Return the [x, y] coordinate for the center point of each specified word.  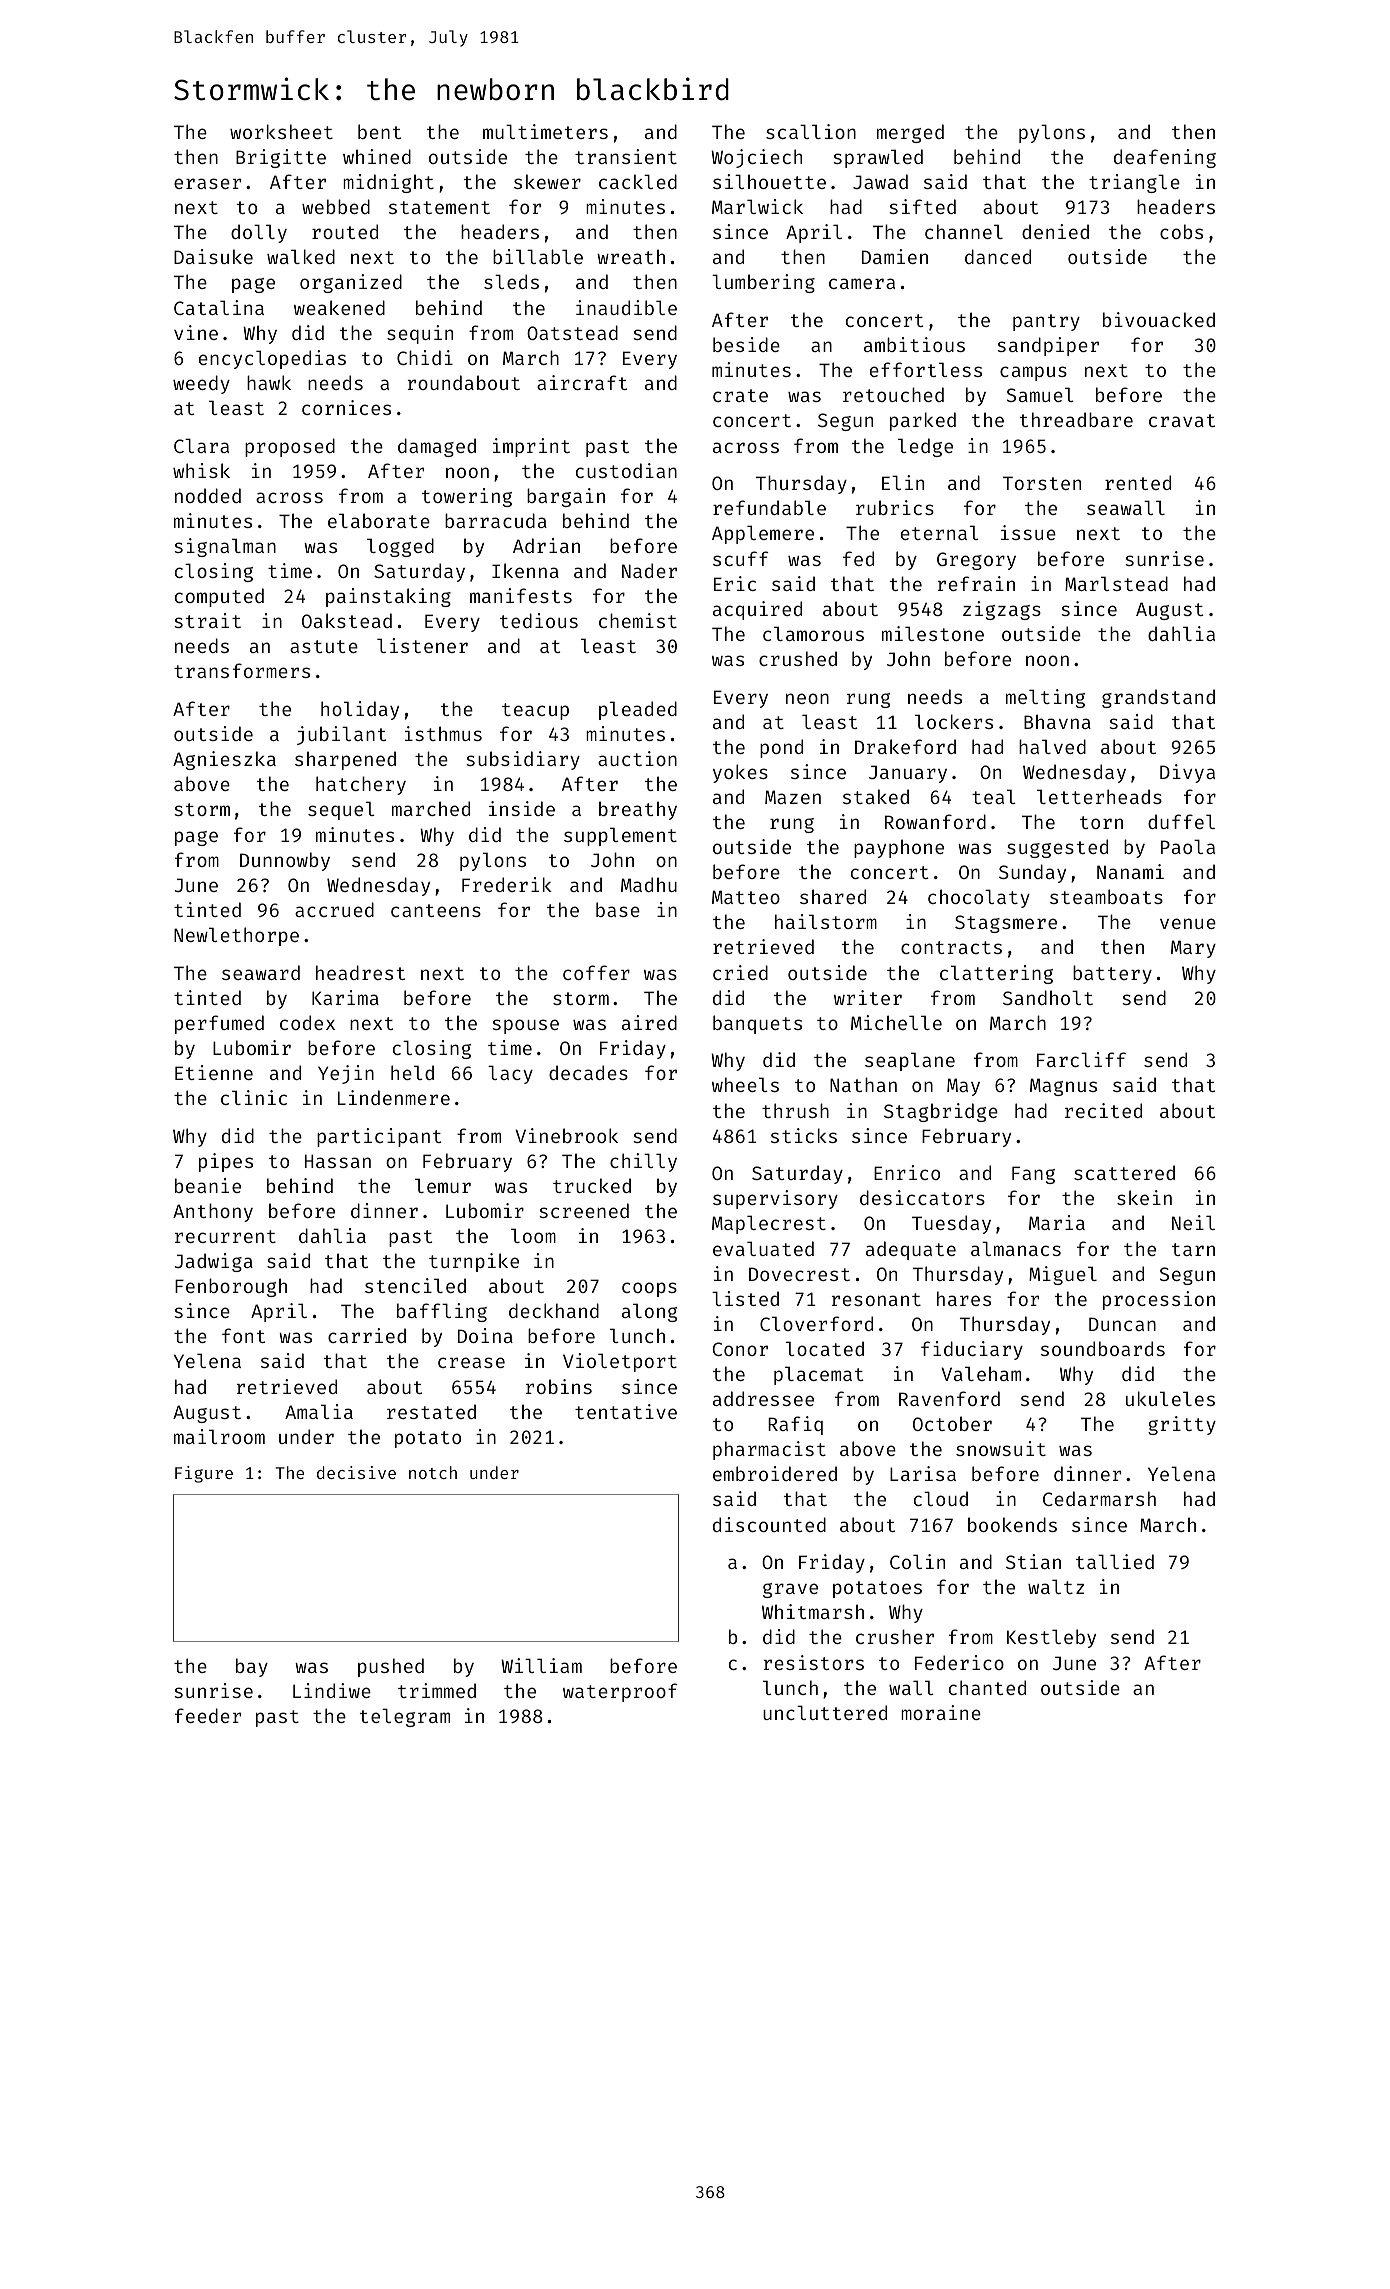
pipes [226, 1162]
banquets [757, 1024]
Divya [1187, 773]
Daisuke [213, 256]
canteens [436, 910]
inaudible [626, 307]
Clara [201, 445]
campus [1033, 373]
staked [876, 796]
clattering [996, 974]
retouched [893, 394]
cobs [1181, 231]
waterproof [620, 1692]
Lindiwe [332, 1690]
